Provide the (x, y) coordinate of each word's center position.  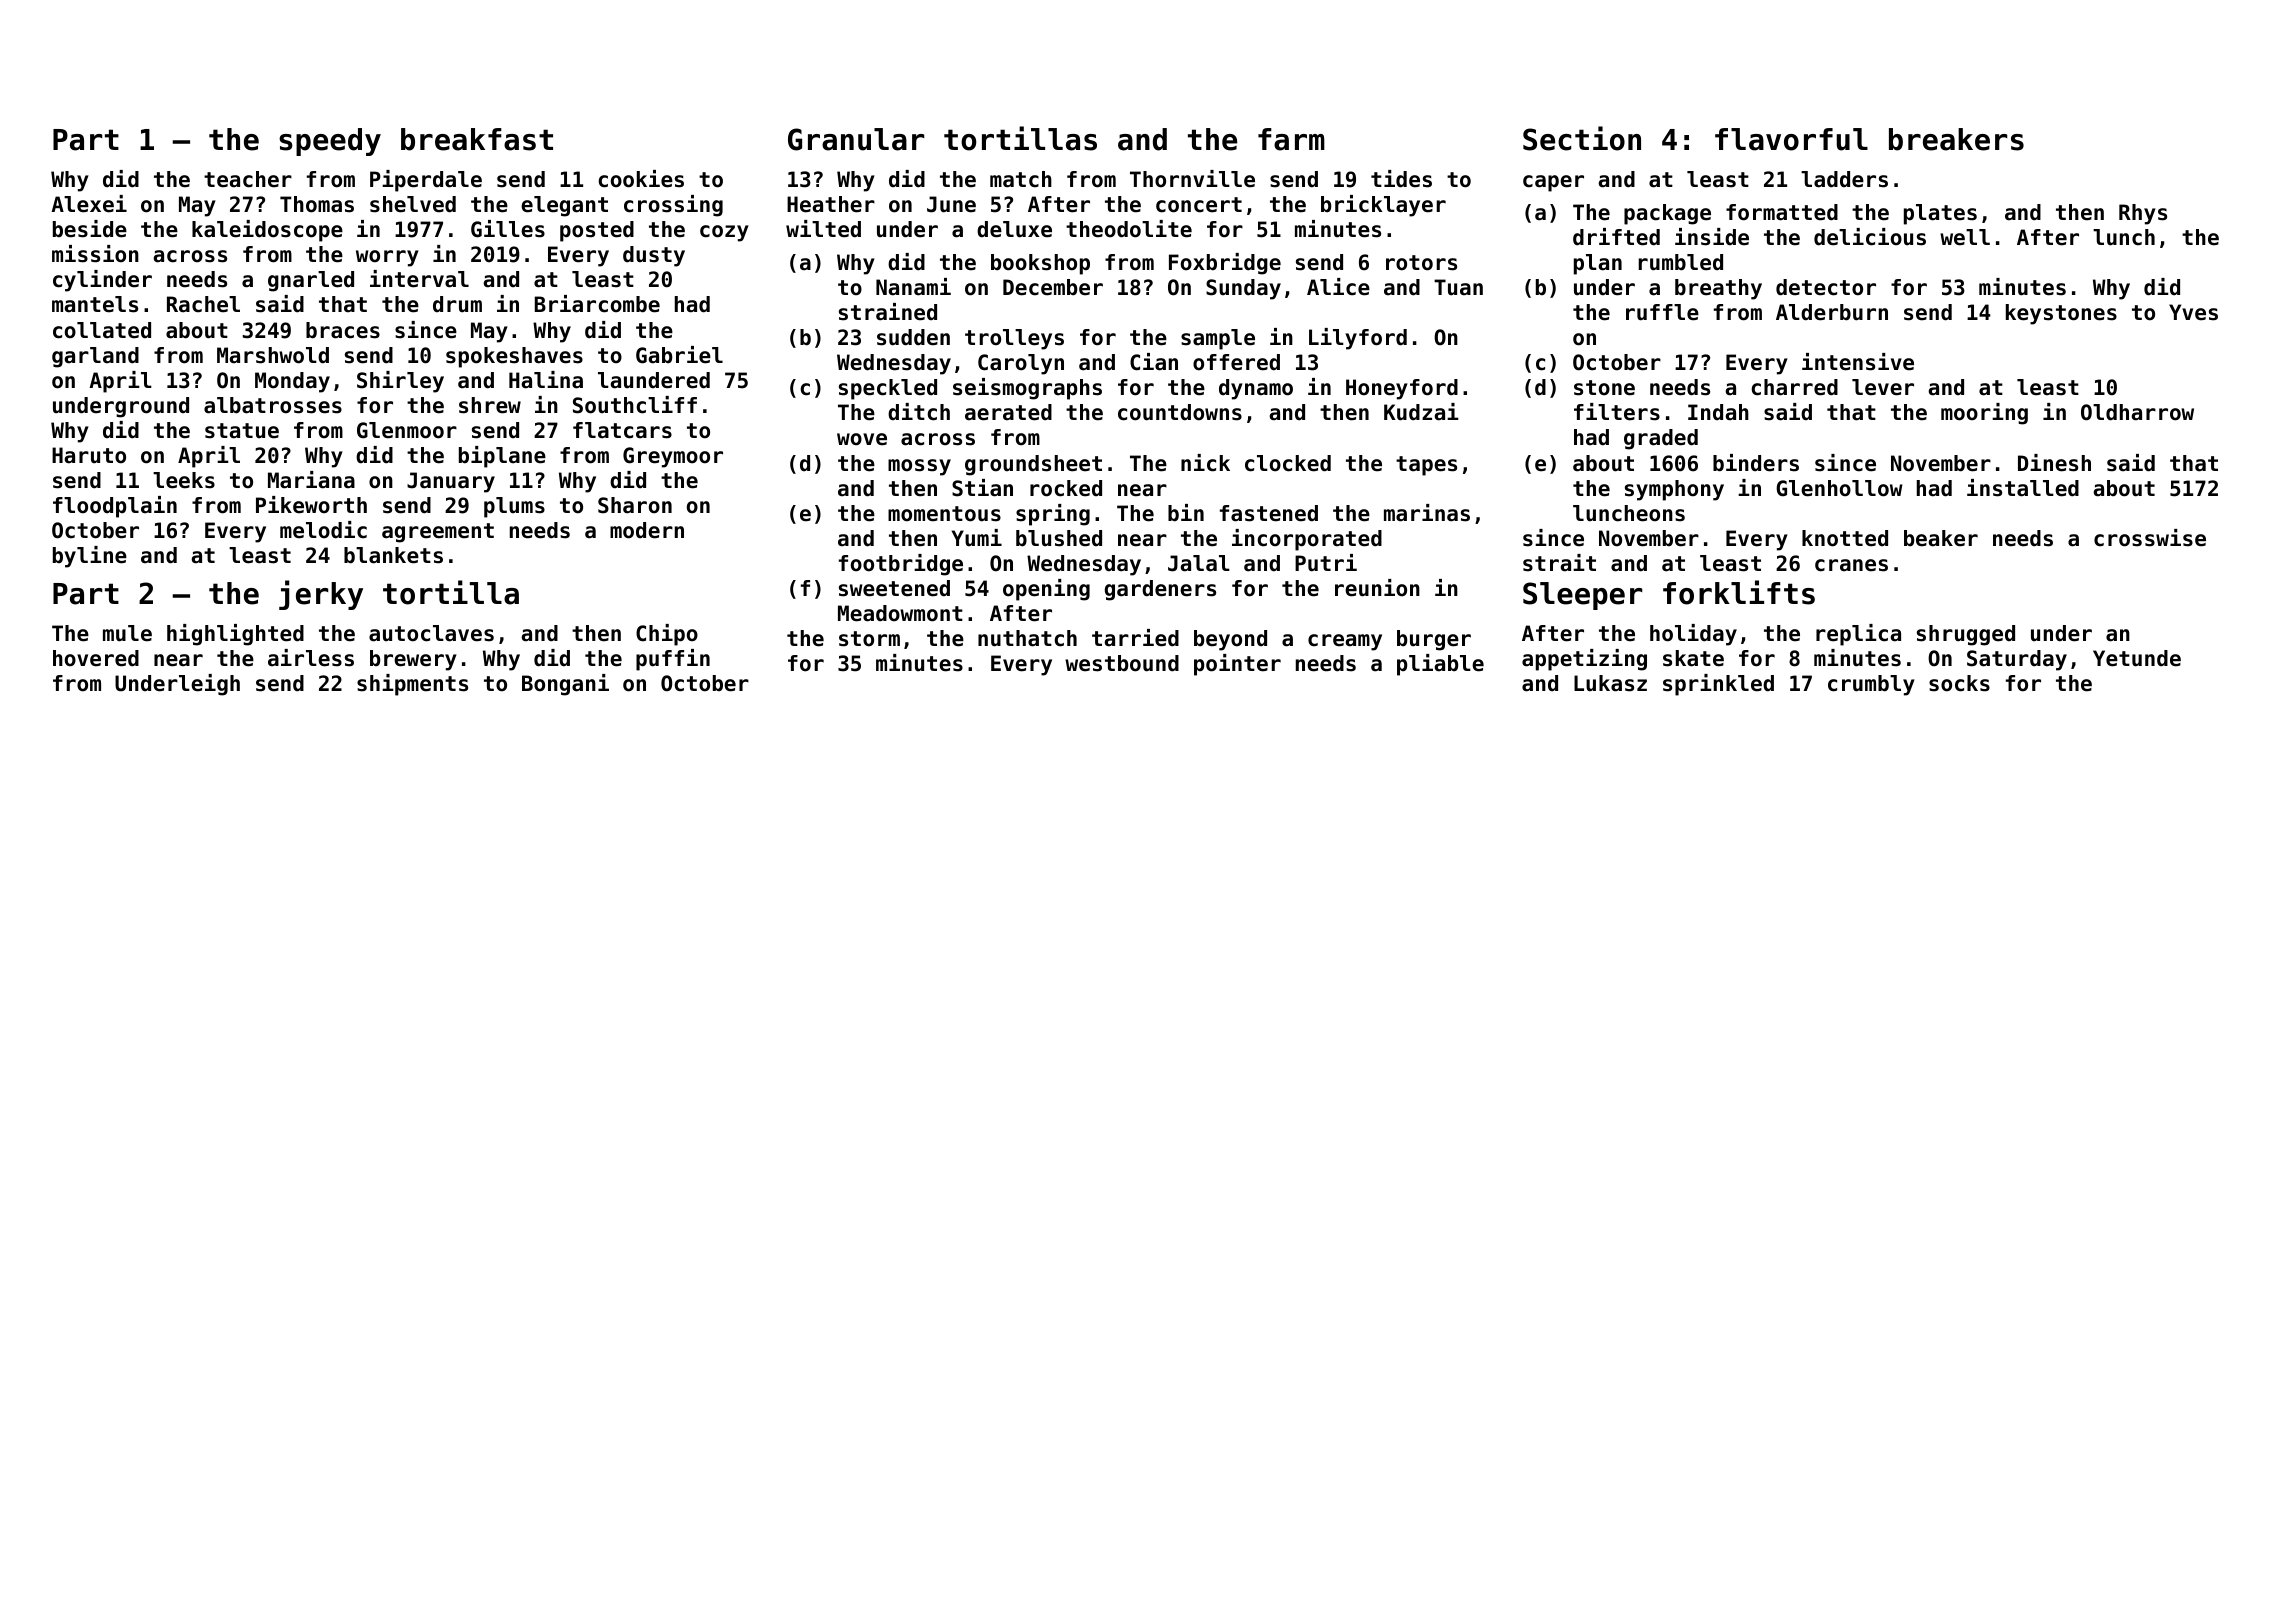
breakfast (477, 139)
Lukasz (1610, 683)
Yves (2193, 312)
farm (1291, 139)
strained (888, 312)
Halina (546, 380)
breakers (1956, 139)
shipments (412, 685)
